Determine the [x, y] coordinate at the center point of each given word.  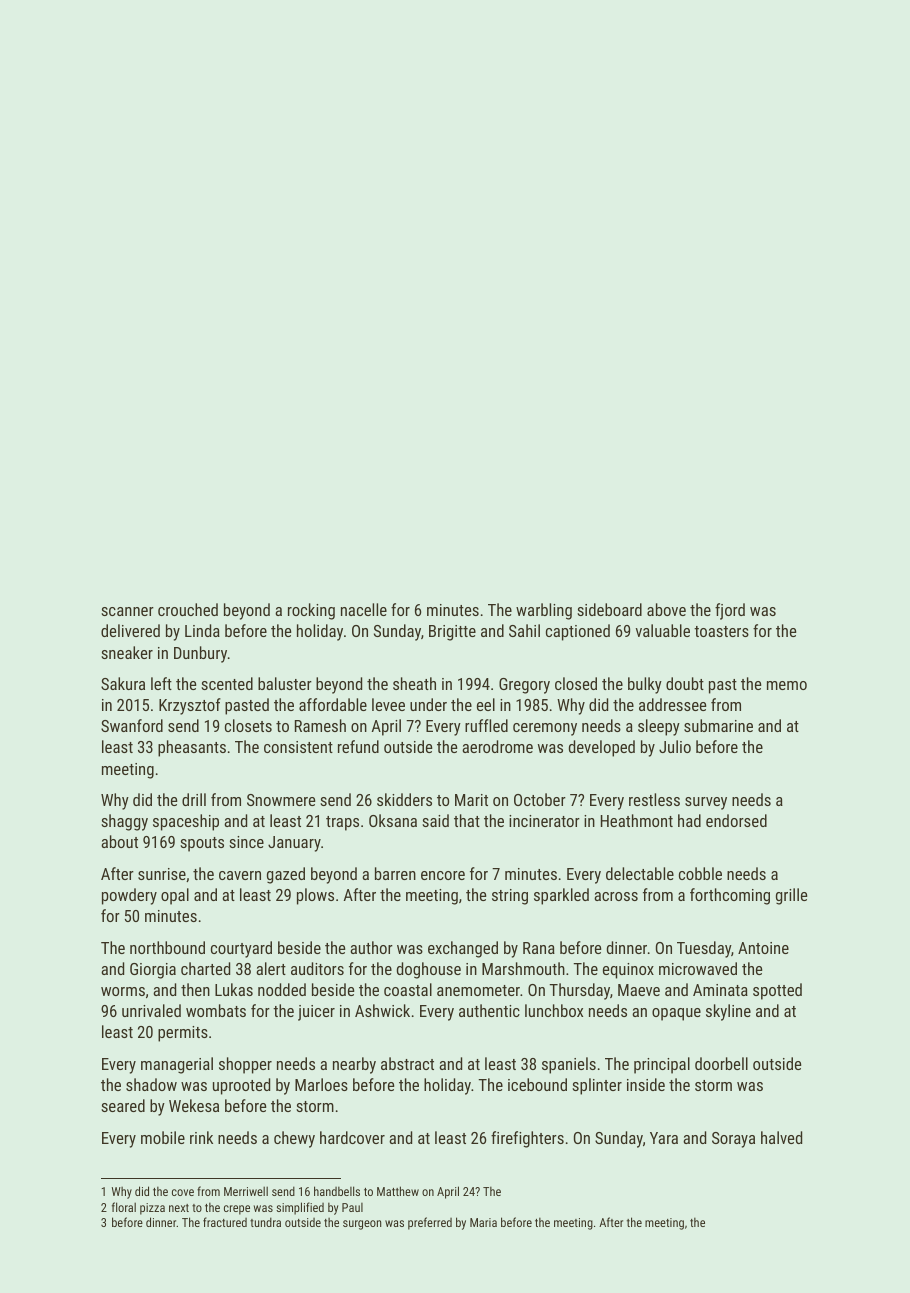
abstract [407, 1063]
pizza [152, 1209]
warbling [544, 611]
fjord [730, 611]
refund [358, 746]
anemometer [478, 990]
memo [787, 685]
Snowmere [281, 800]
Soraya [733, 1140]
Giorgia [153, 971]
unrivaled [151, 1010]
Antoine [763, 948]
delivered [130, 630]
